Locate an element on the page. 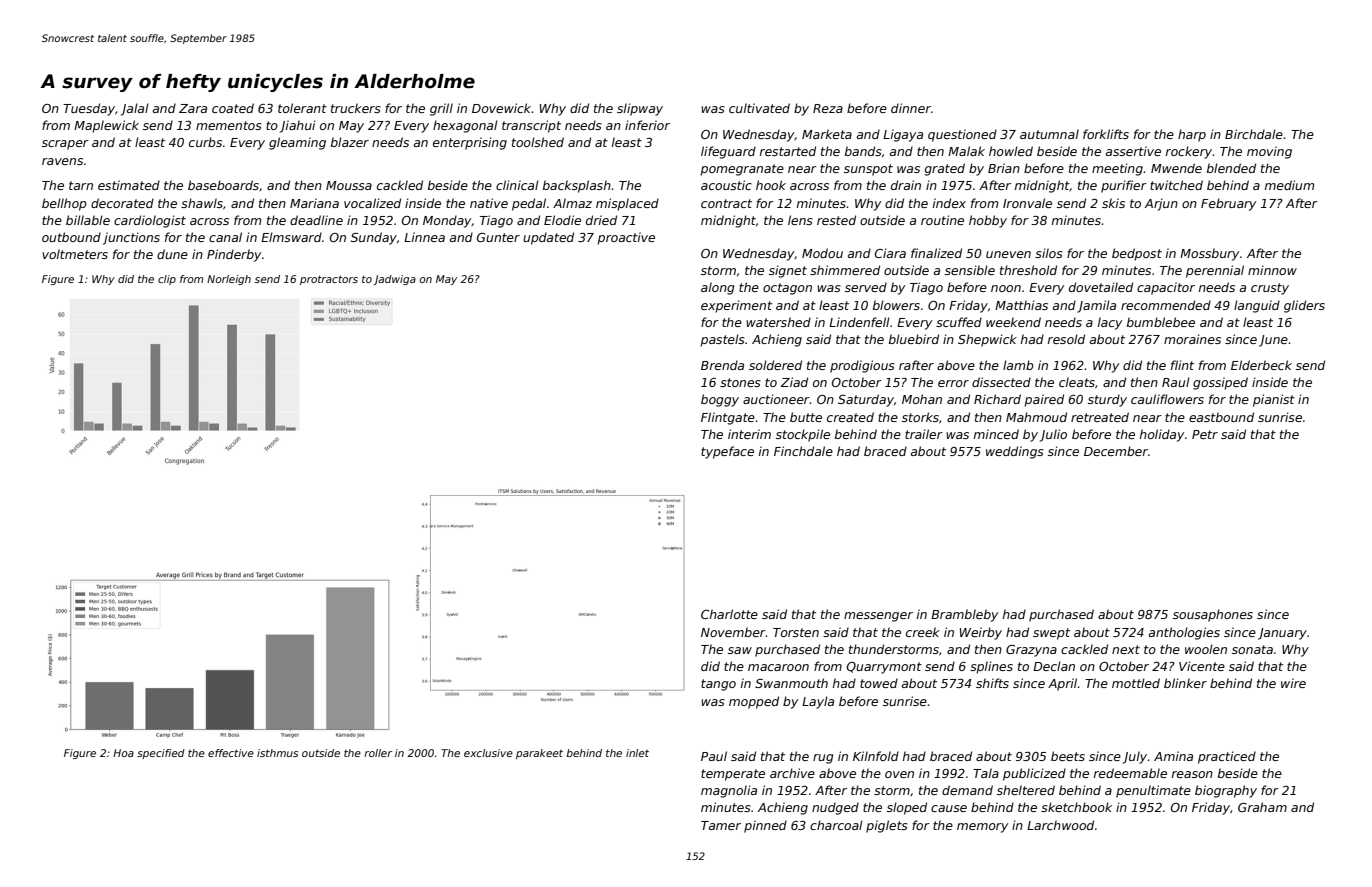 This page has height=887, width=1372. wire is located at coordinates (1293, 683).
